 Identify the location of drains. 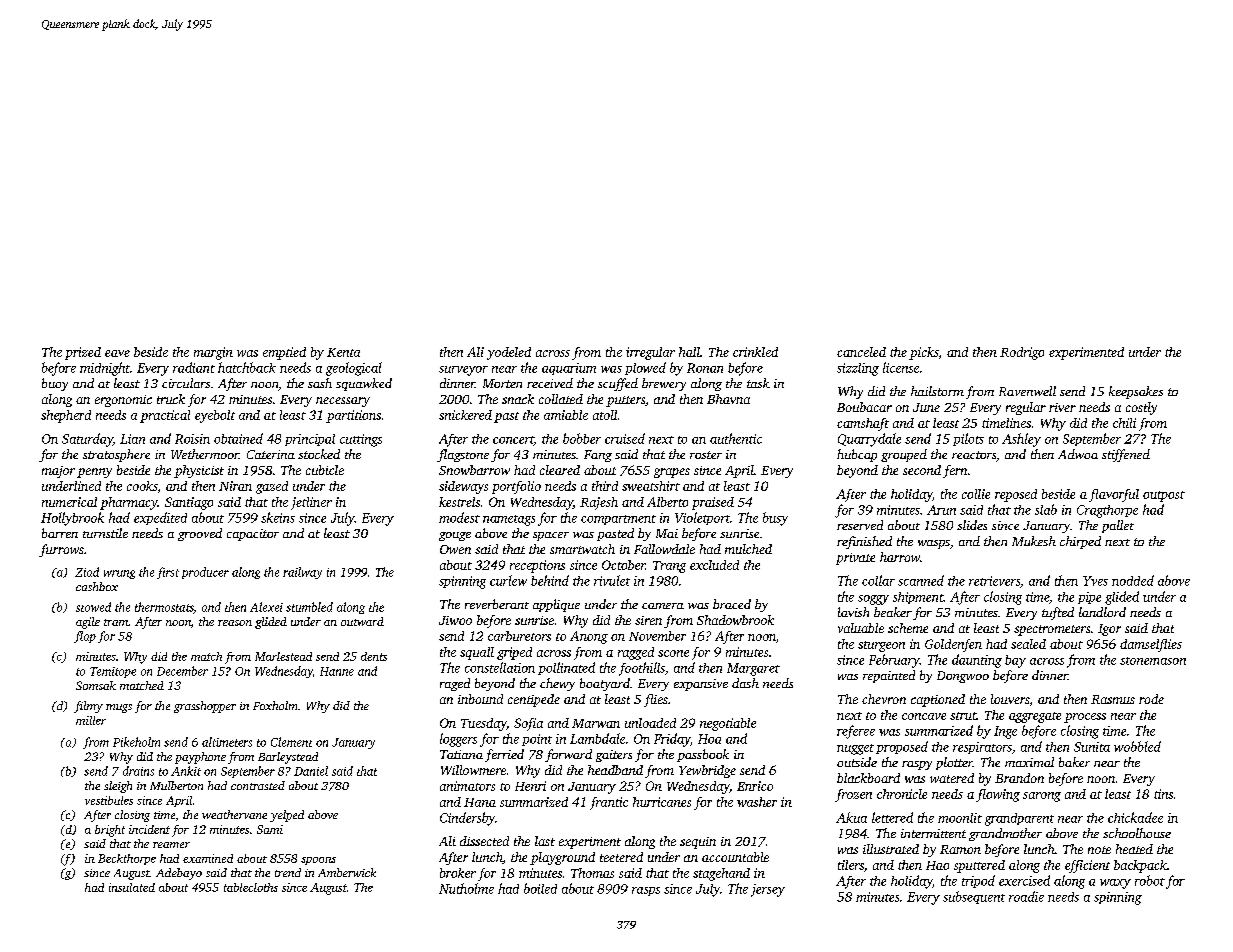
(138, 771).
